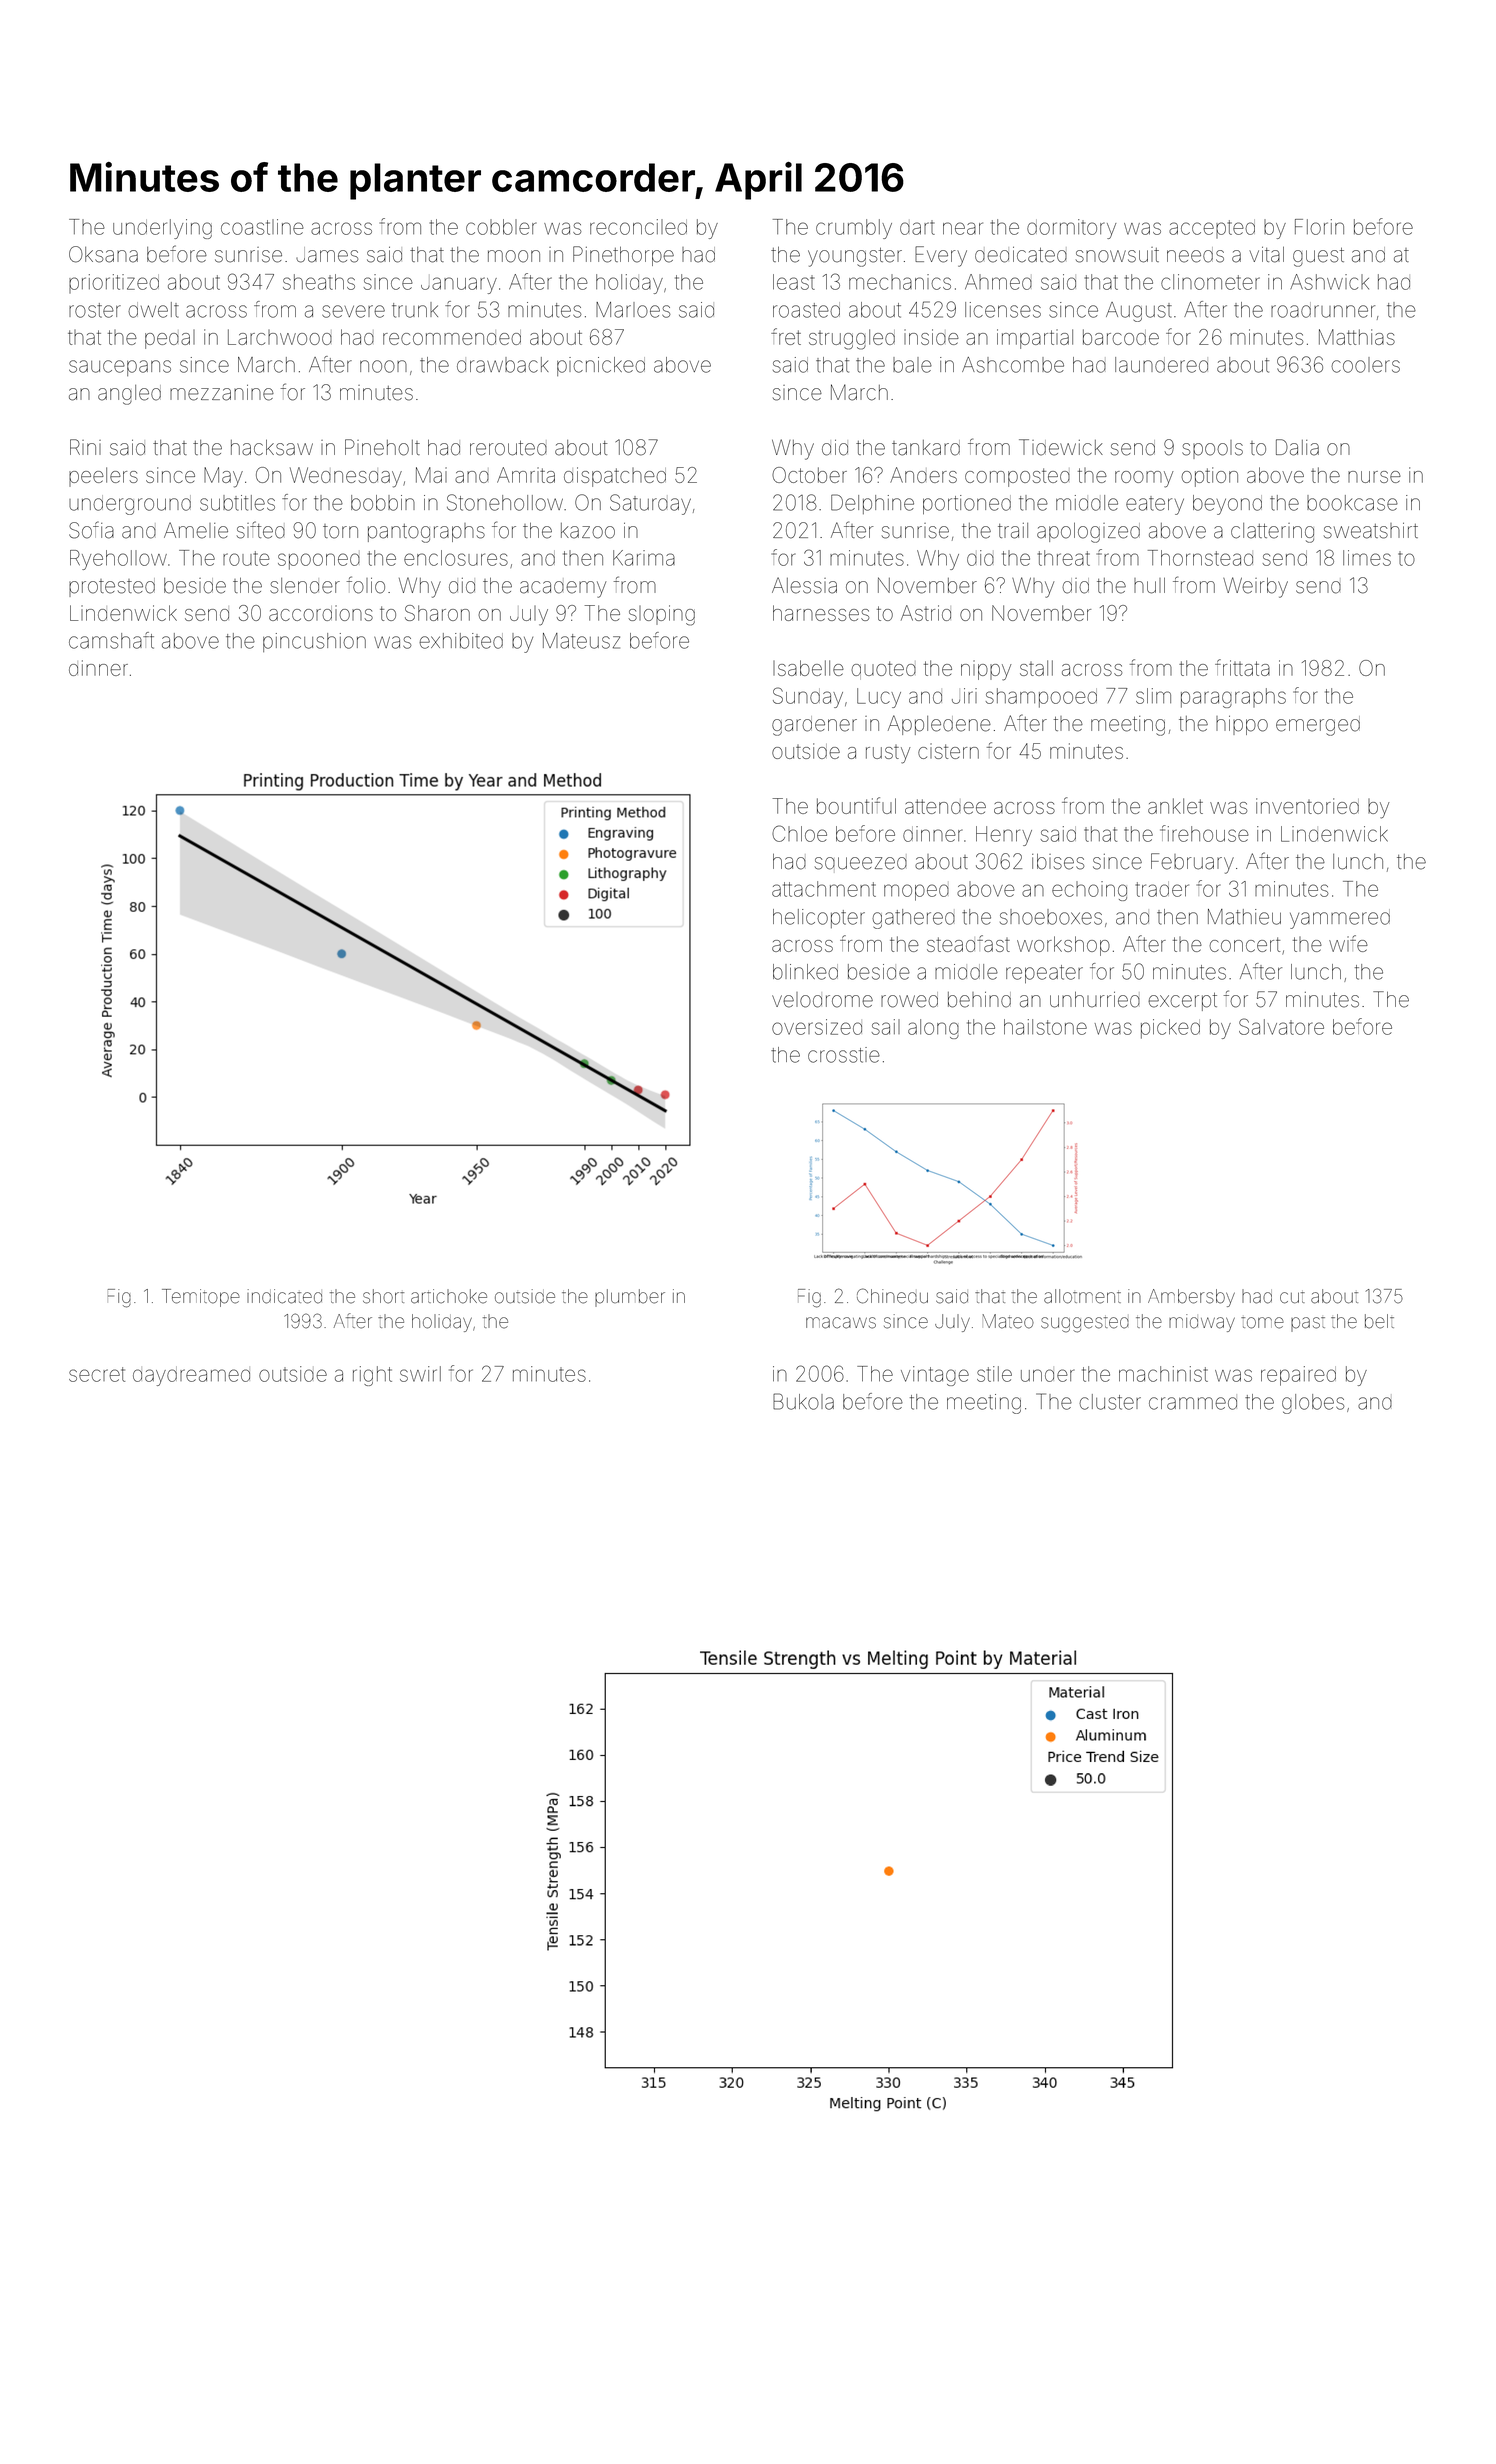 This screenshot has width=1496, height=2464. Describe the element at coordinates (1162, 889) in the screenshot. I see `trader` at that location.
